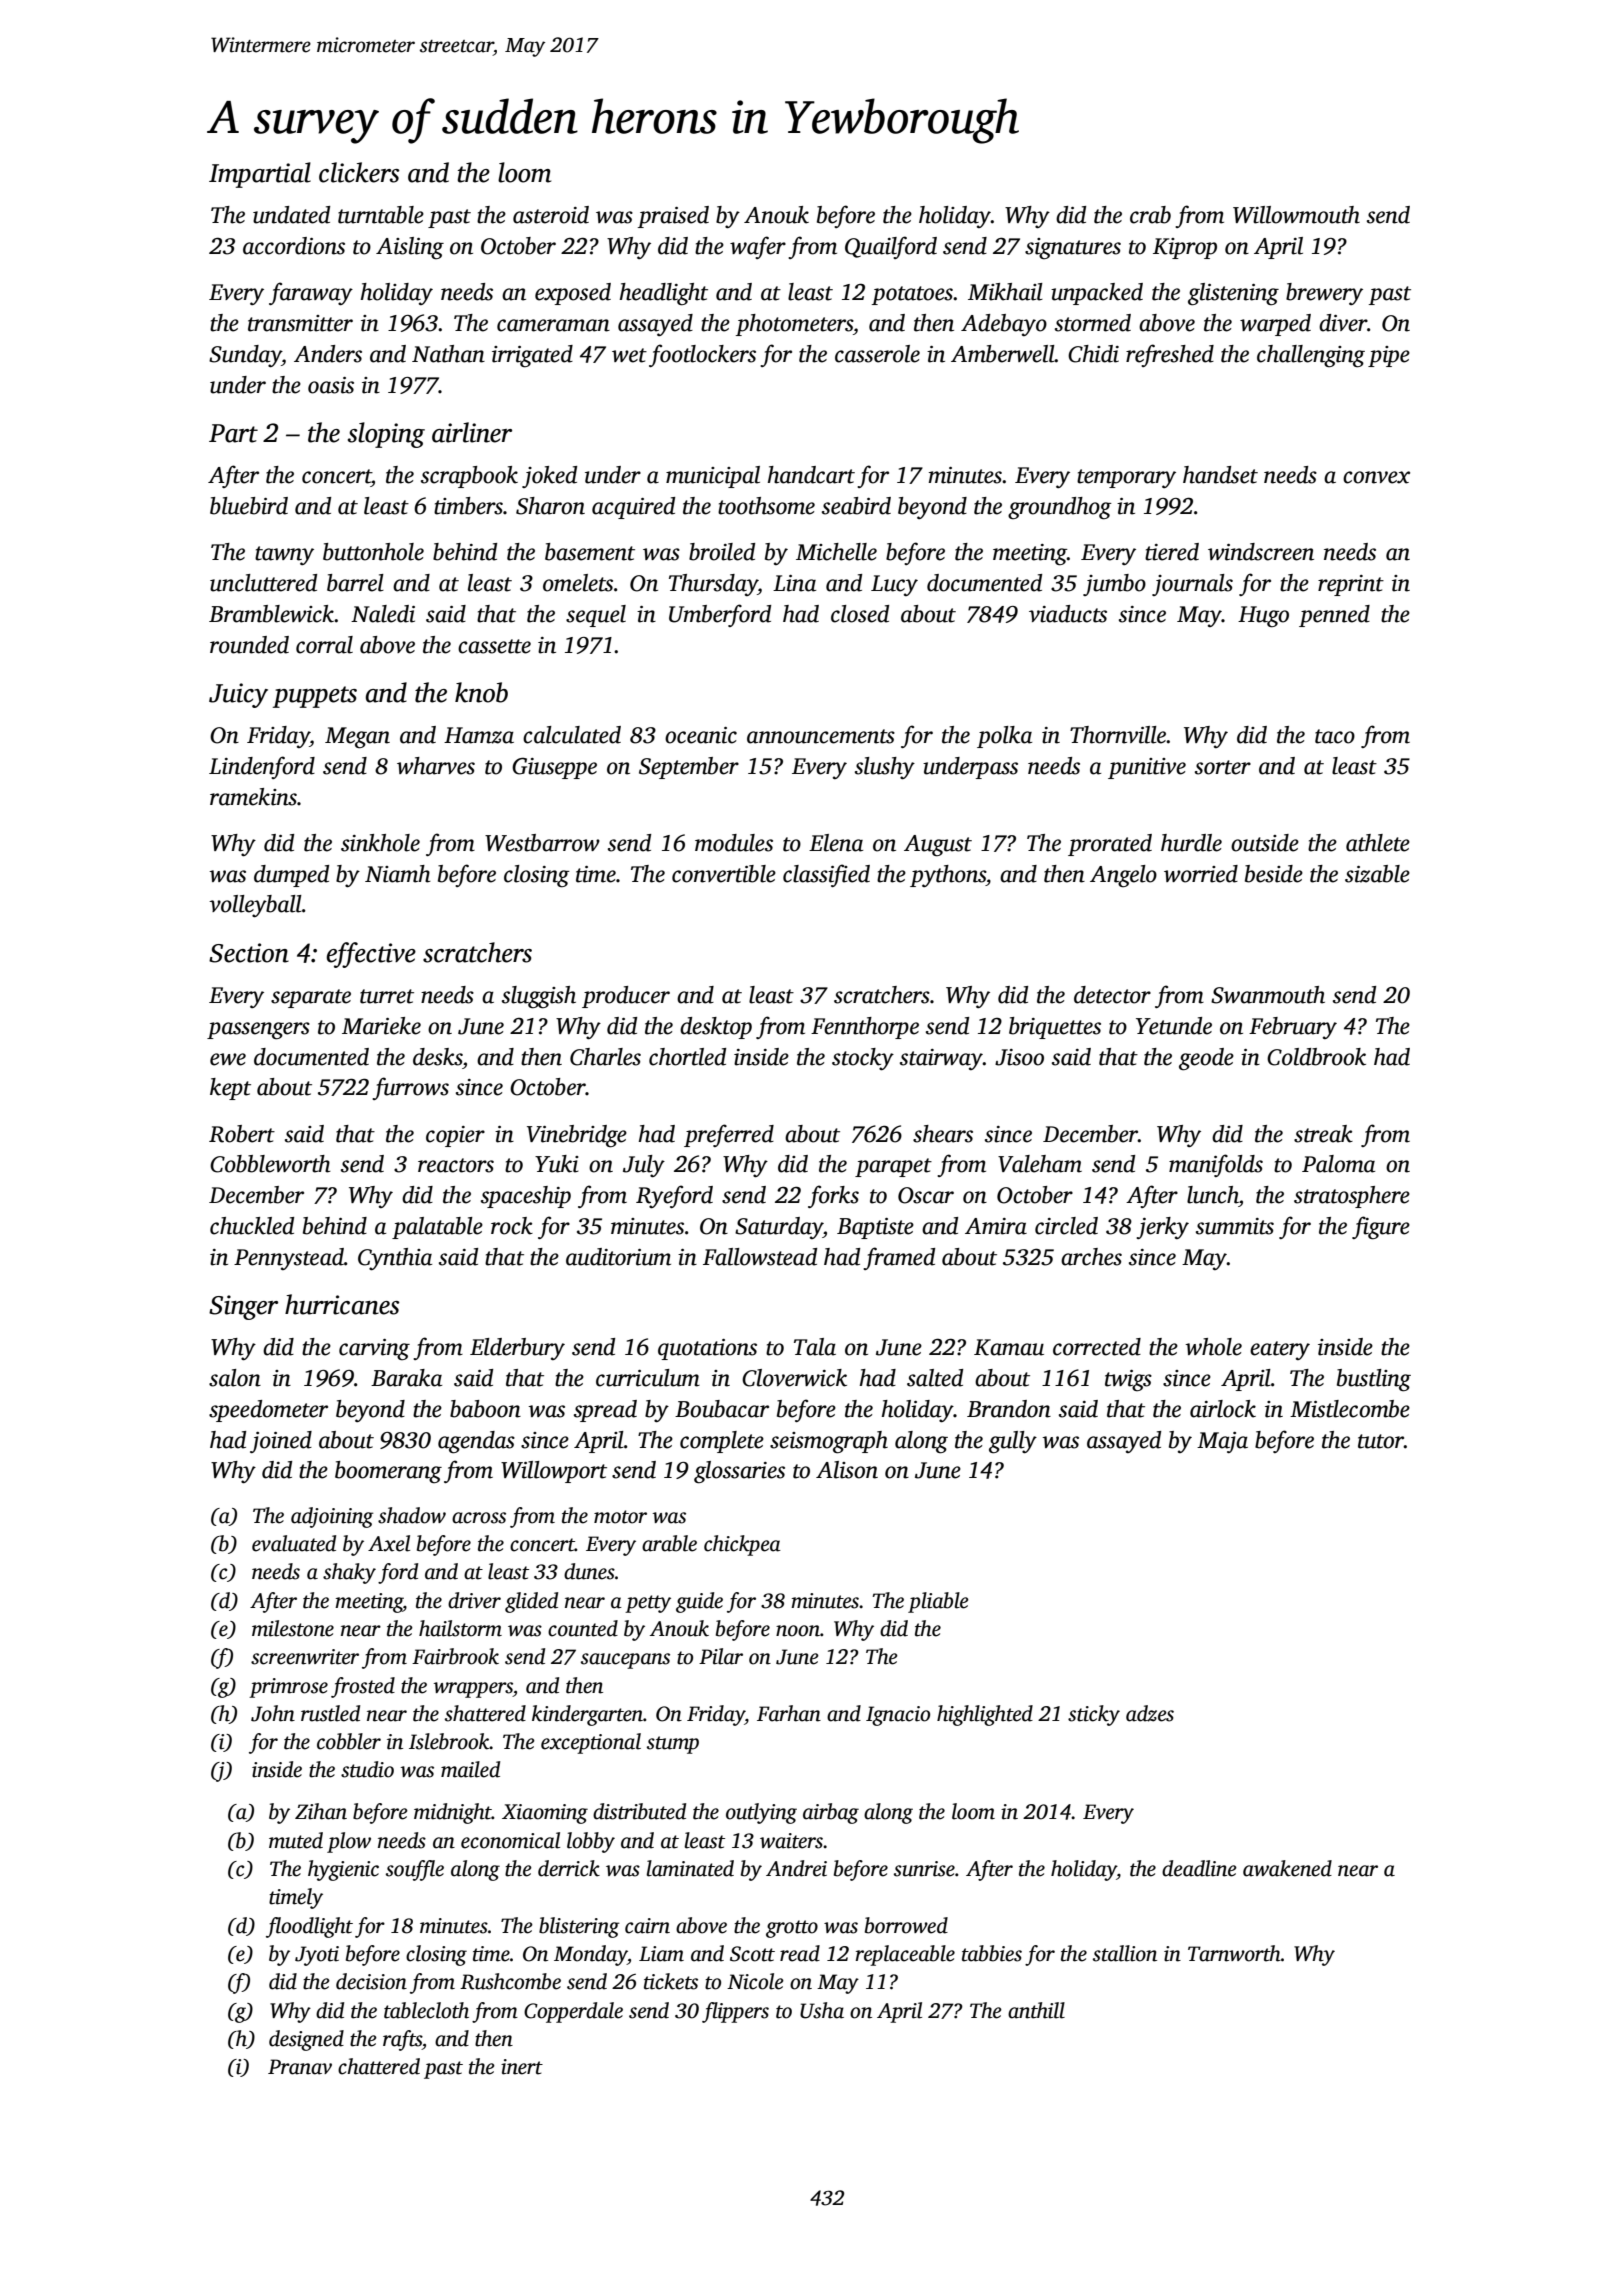  What do you see at coordinates (359, 172) in the screenshot?
I see `clickers` at bounding box center [359, 172].
